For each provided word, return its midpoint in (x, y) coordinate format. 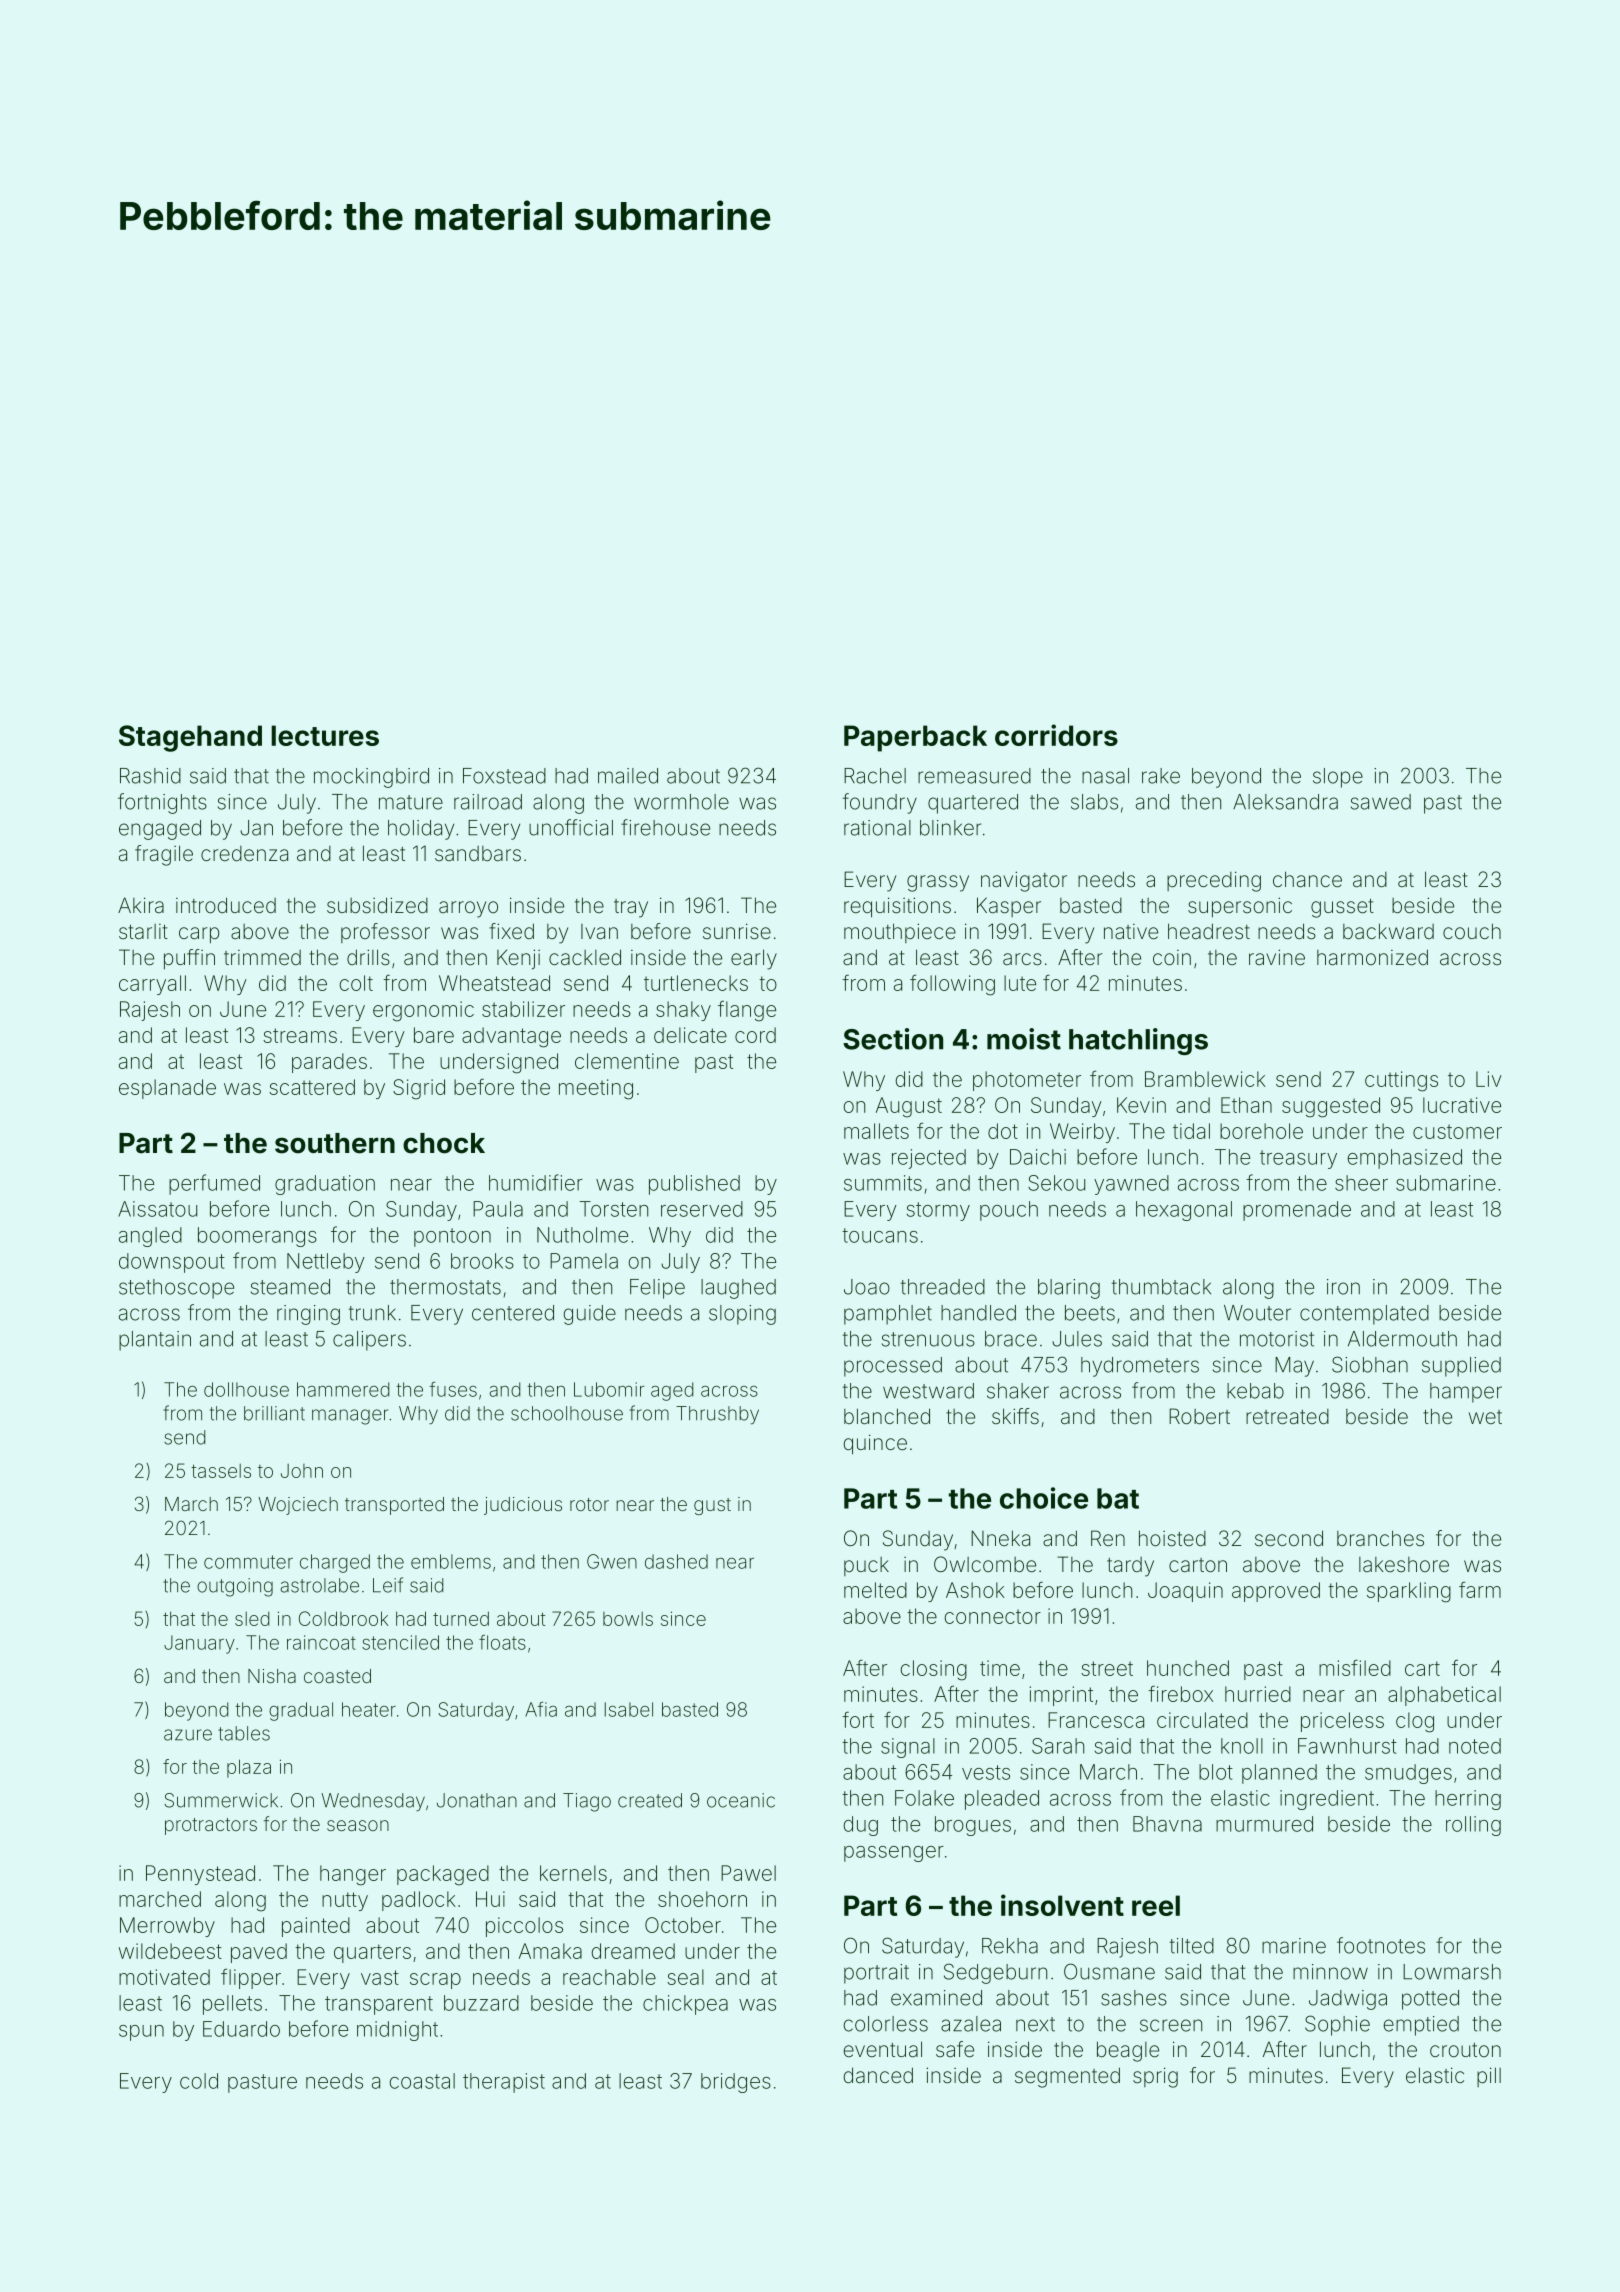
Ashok (975, 1590)
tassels (221, 1471)
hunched (1188, 1668)
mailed (628, 776)
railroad (488, 802)
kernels (573, 1873)
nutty (345, 1901)
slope (1338, 778)
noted (1475, 1746)
